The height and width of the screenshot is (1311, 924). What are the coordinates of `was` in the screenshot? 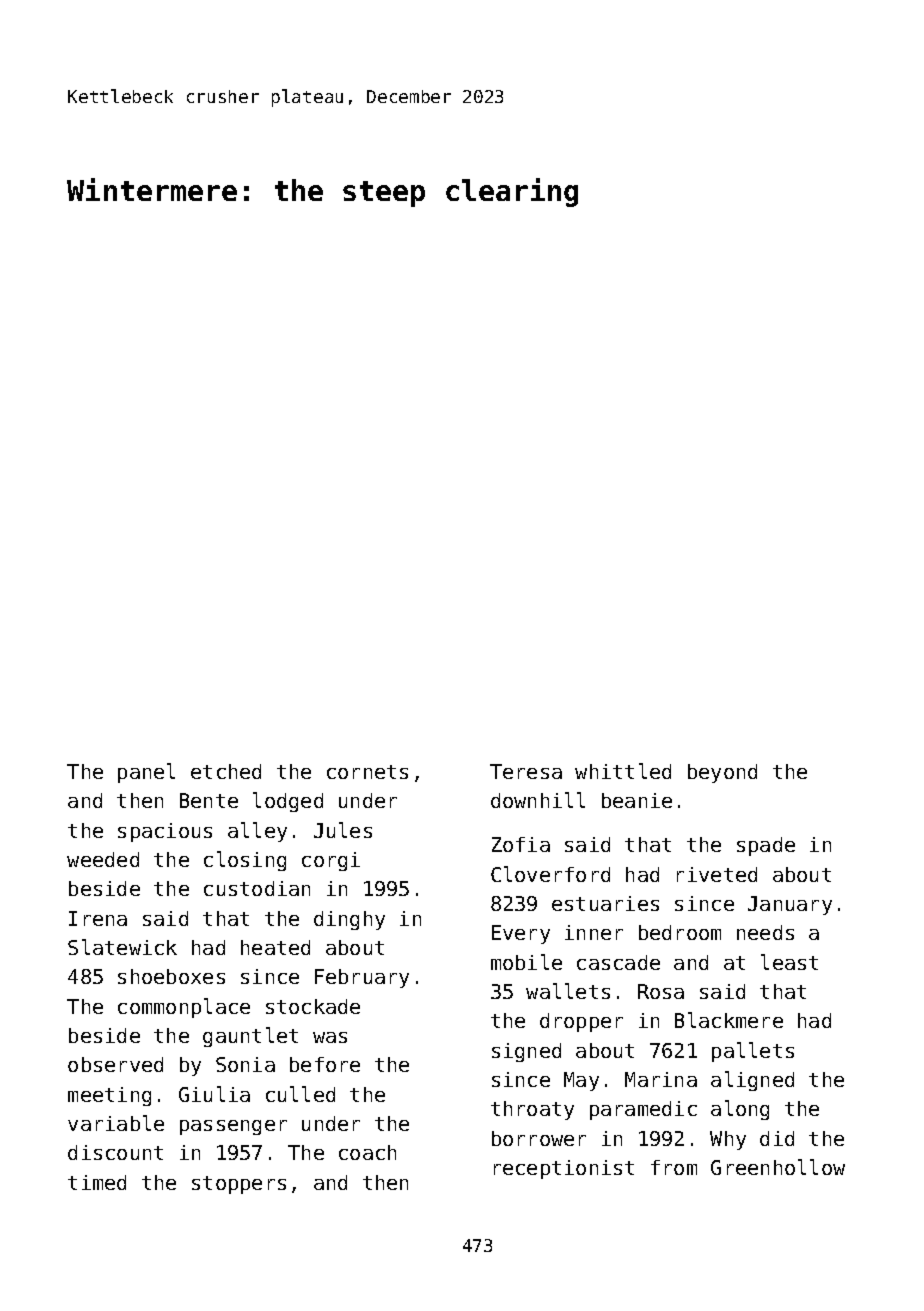 It's located at (330, 1037).
